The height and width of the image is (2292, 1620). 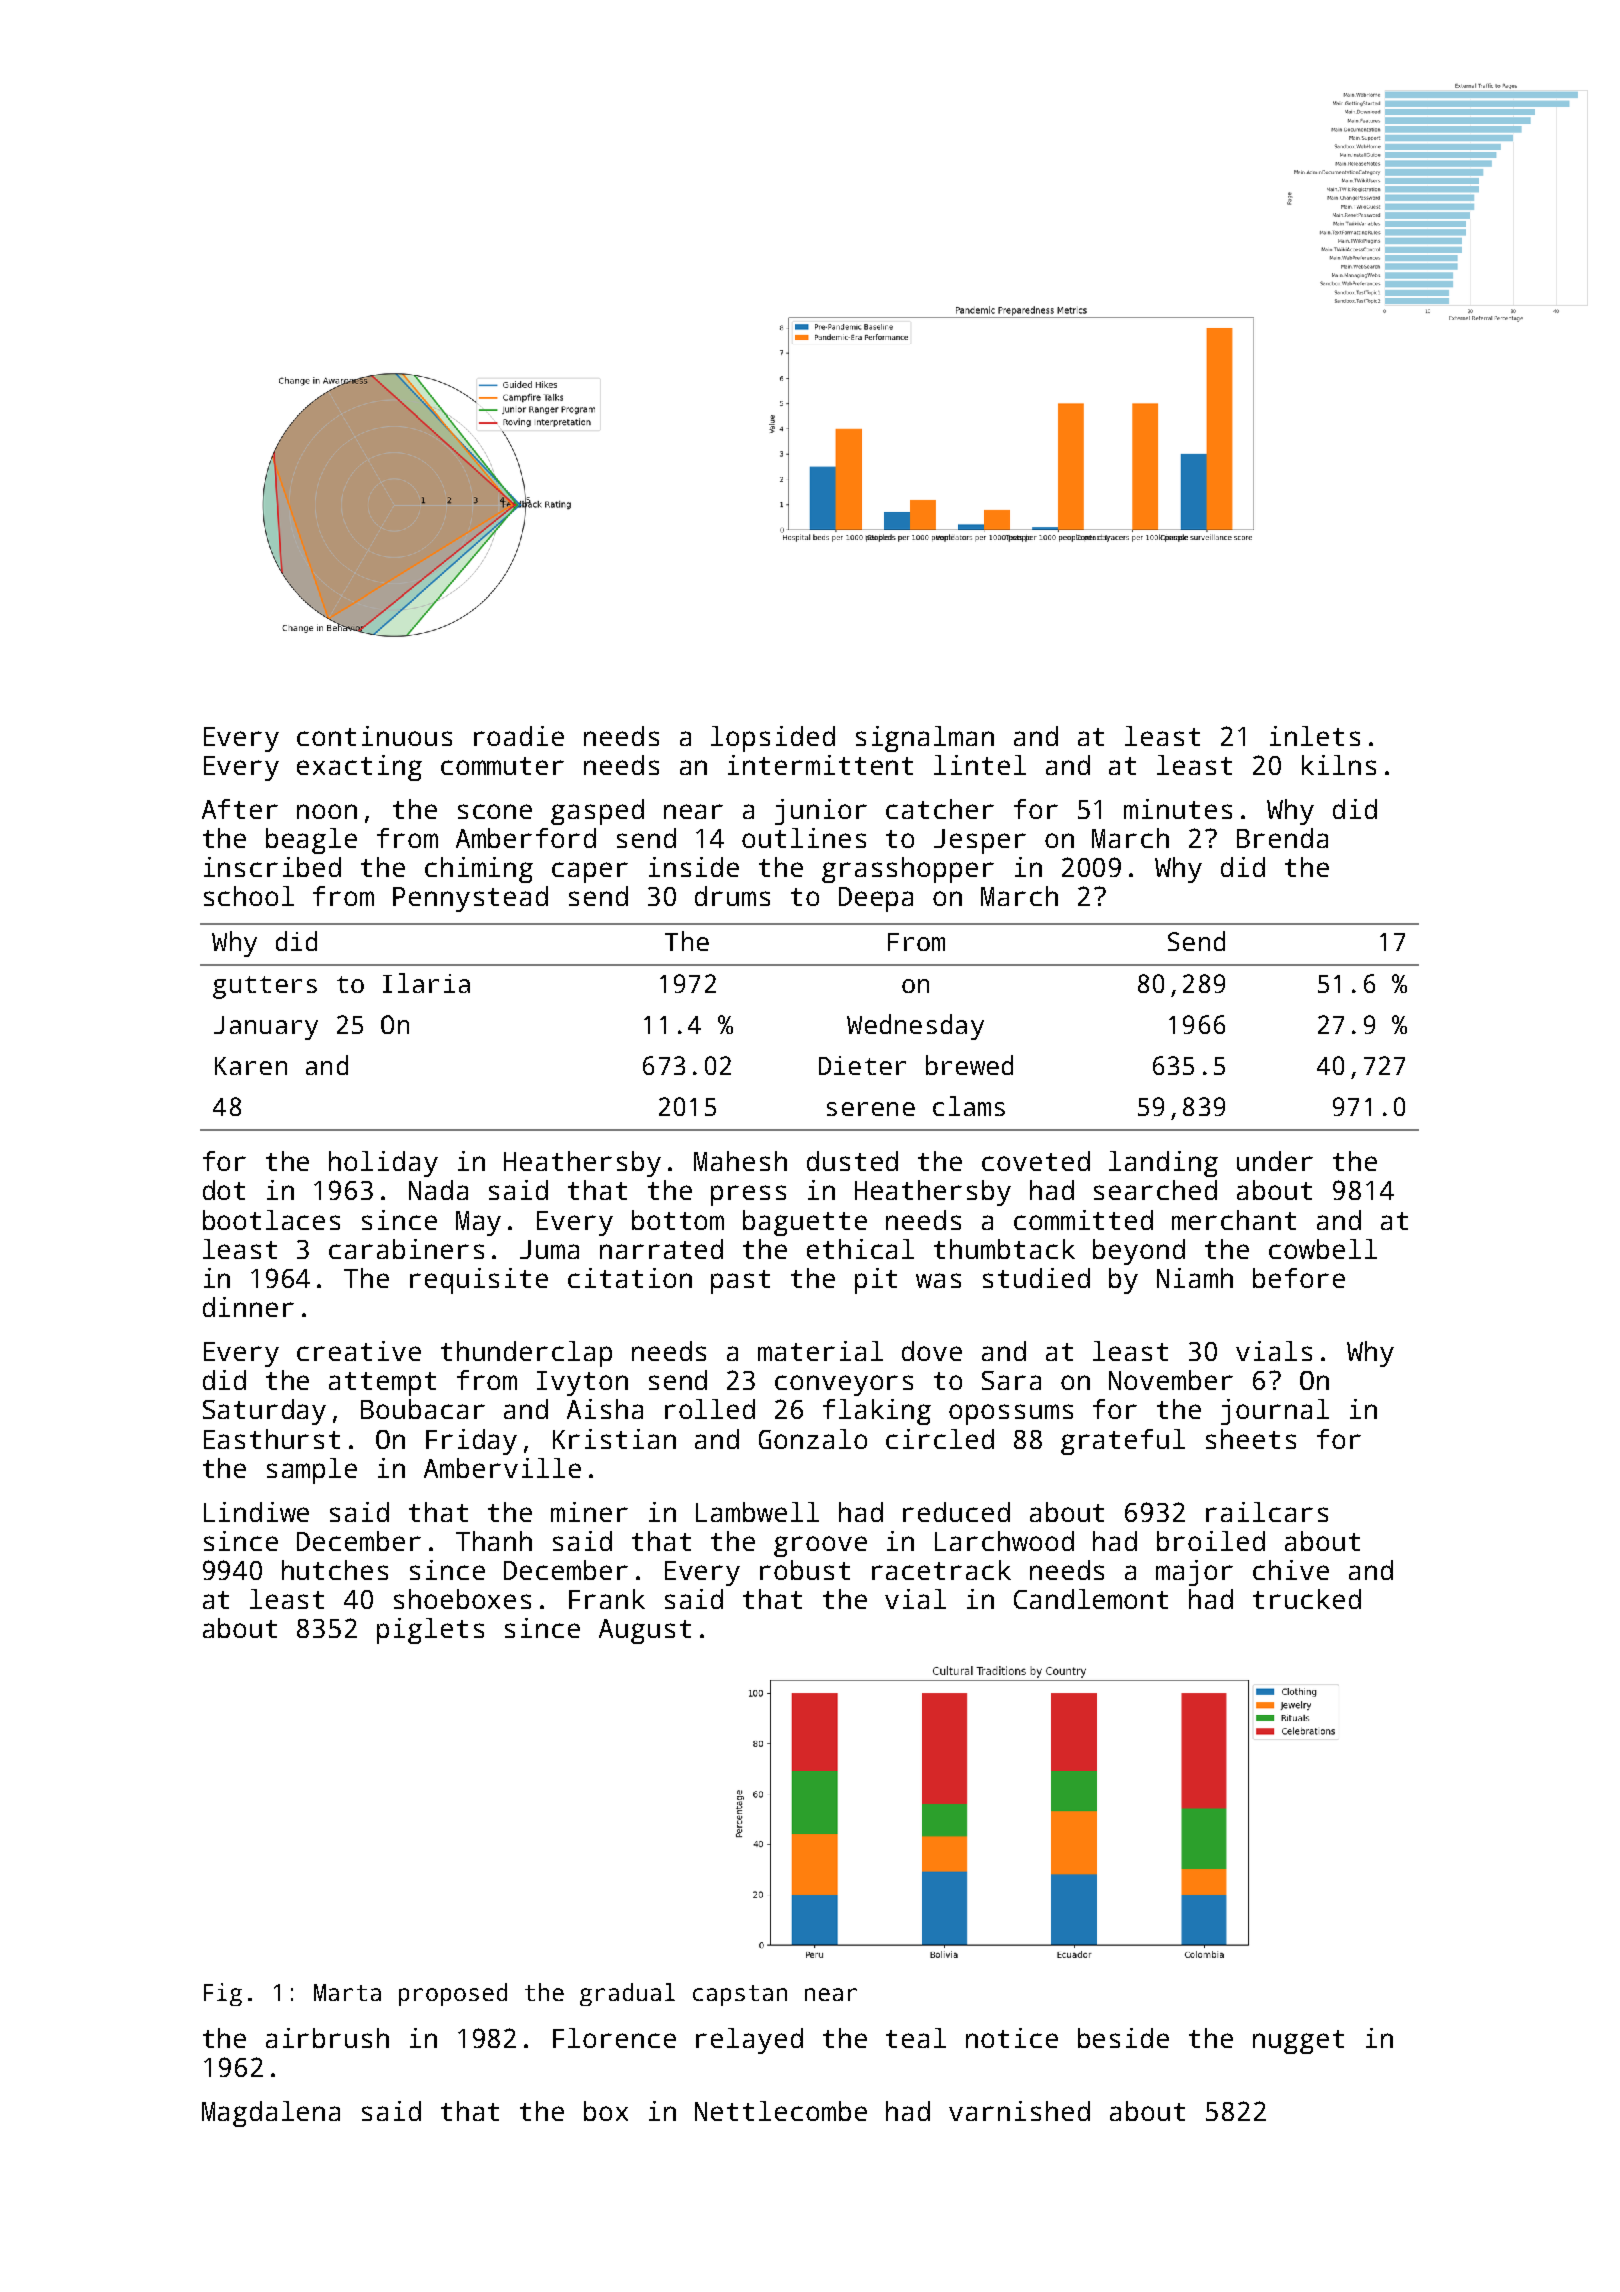 What do you see at coordinates (1315, 736) in the image?
I see `inlets` at bounding box center [1315, 736].
